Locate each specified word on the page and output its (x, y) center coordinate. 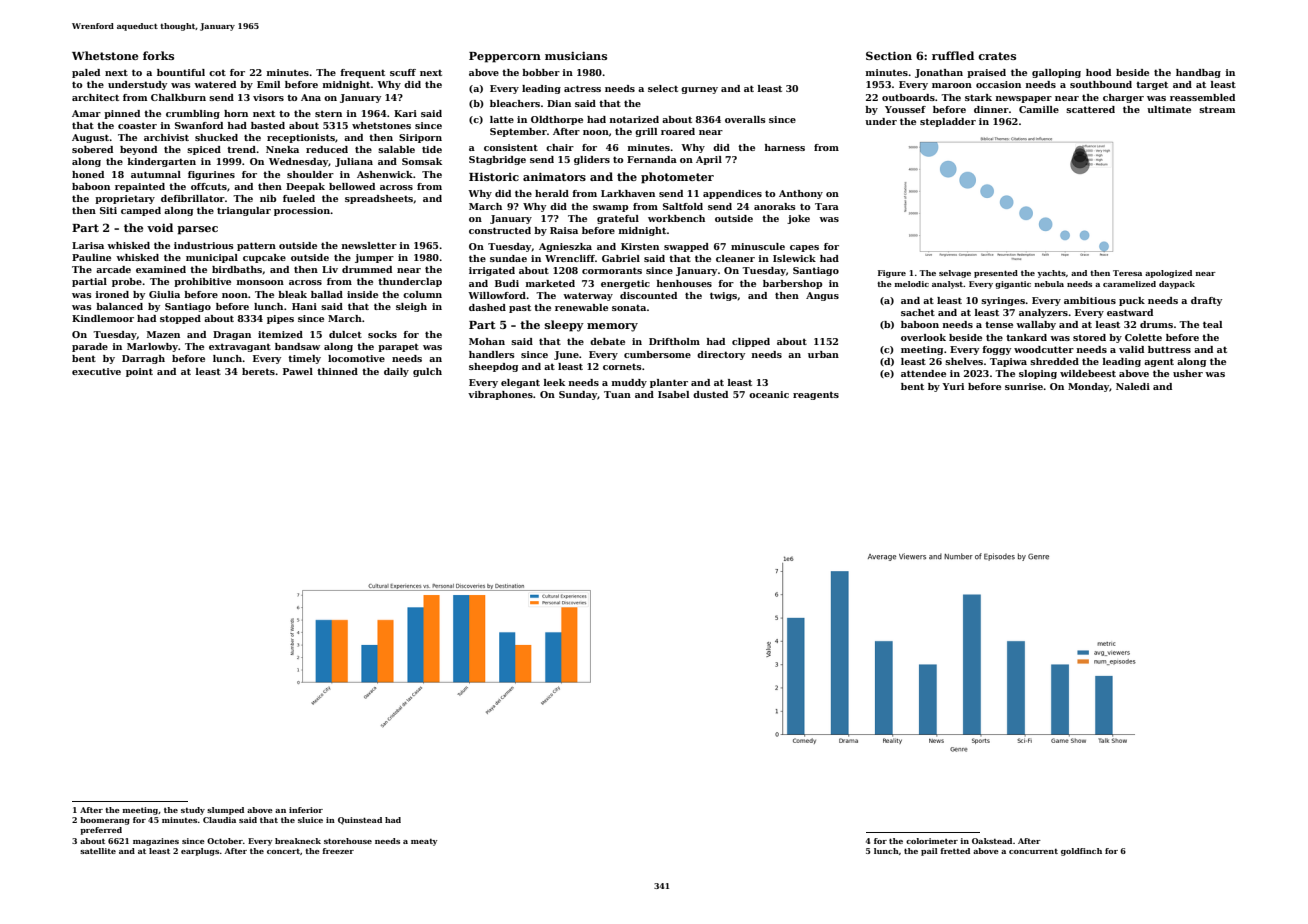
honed (88, 174)
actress (582, 88)
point (139, 372)
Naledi (1133, 386)
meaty (424, 842)
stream (1217, 110)
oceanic (769, 394)
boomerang (105, 821)
